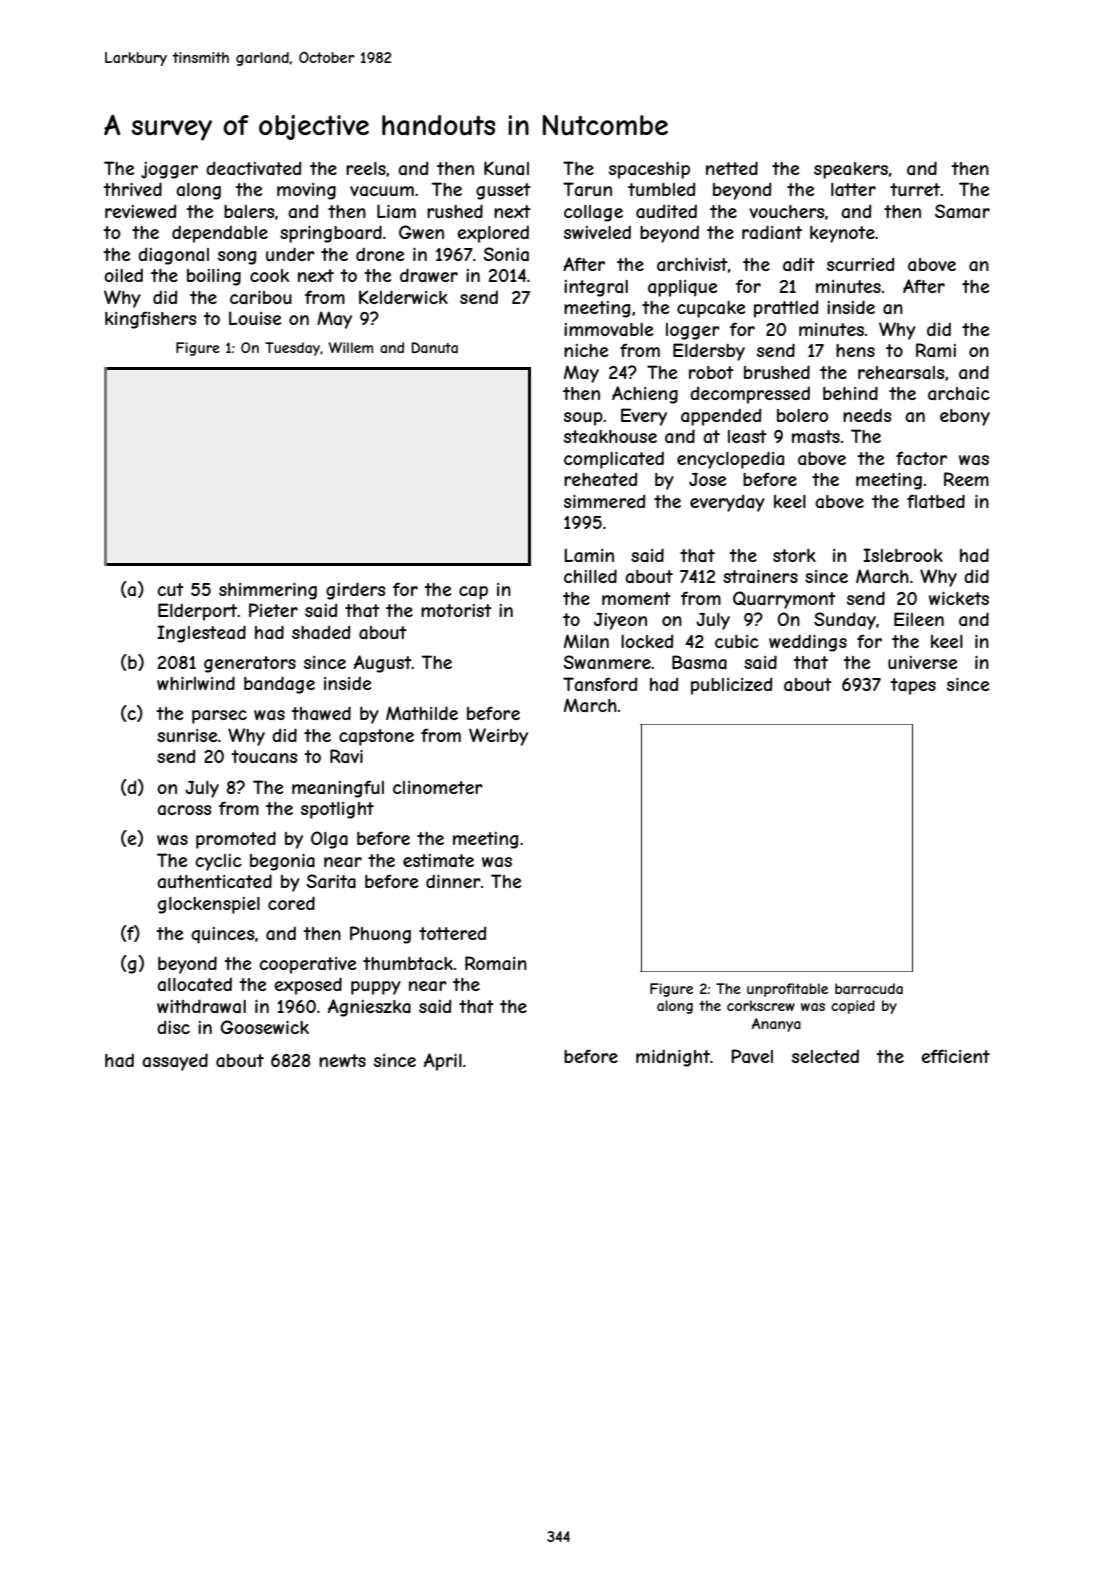 The height and width of the screenshot is (1584, 1094). I want to click on appended, so click(721, 417).
